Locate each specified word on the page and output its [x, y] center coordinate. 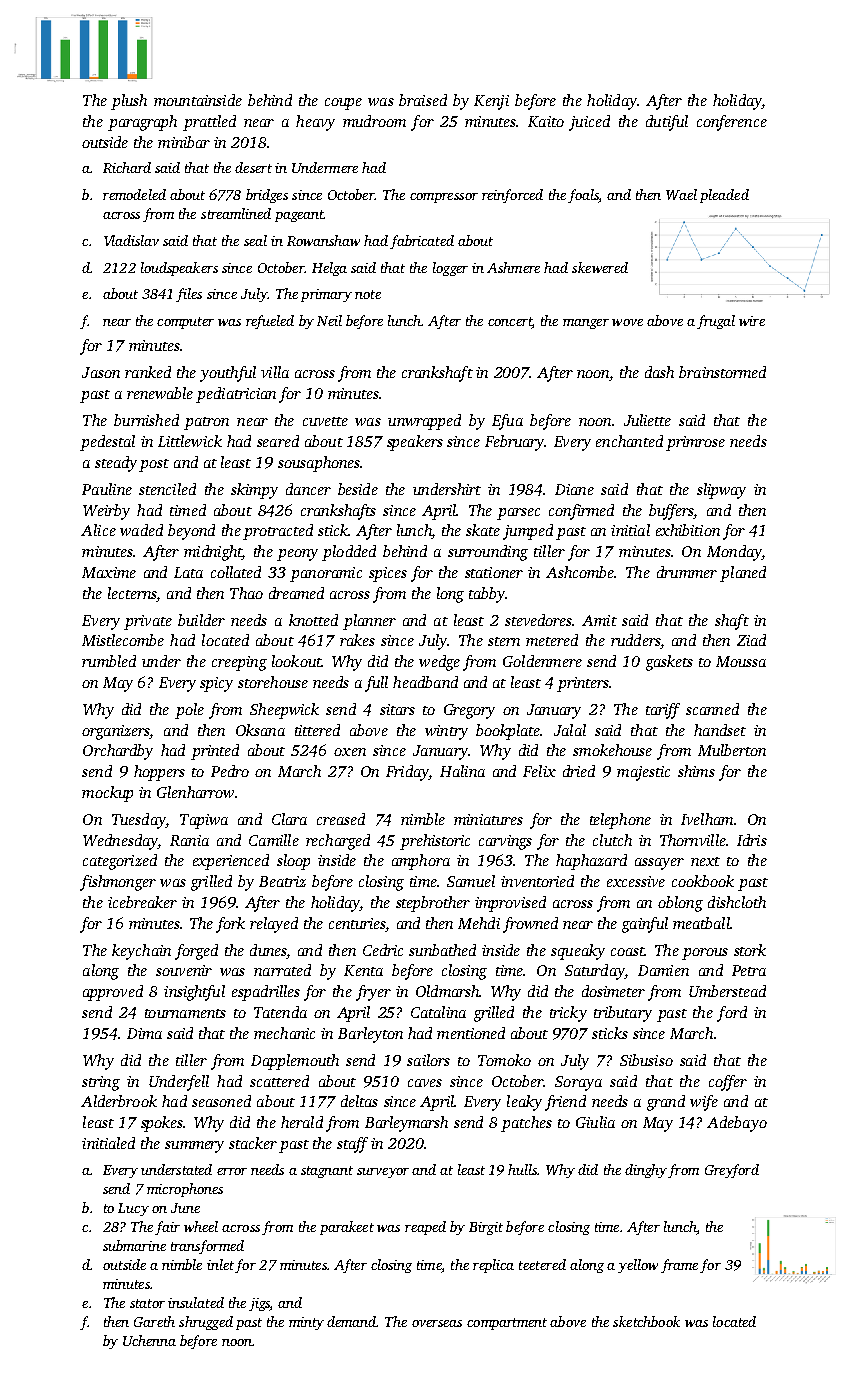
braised [423, 100]
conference [732, 123]
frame [679, 1266]
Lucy [133, 1209]
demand [351, 1321]
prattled [209, 123]
